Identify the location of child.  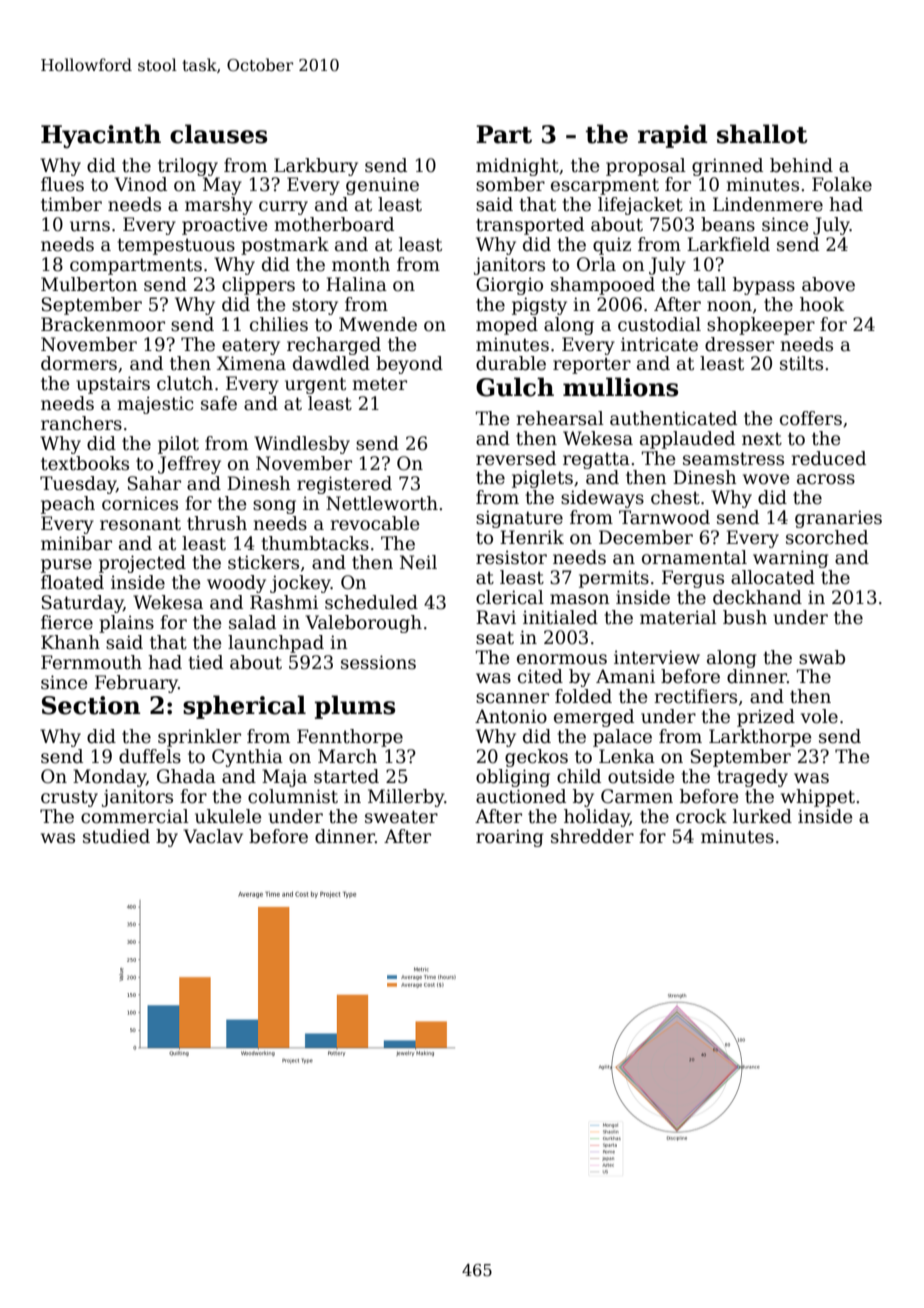
(579, 776).
